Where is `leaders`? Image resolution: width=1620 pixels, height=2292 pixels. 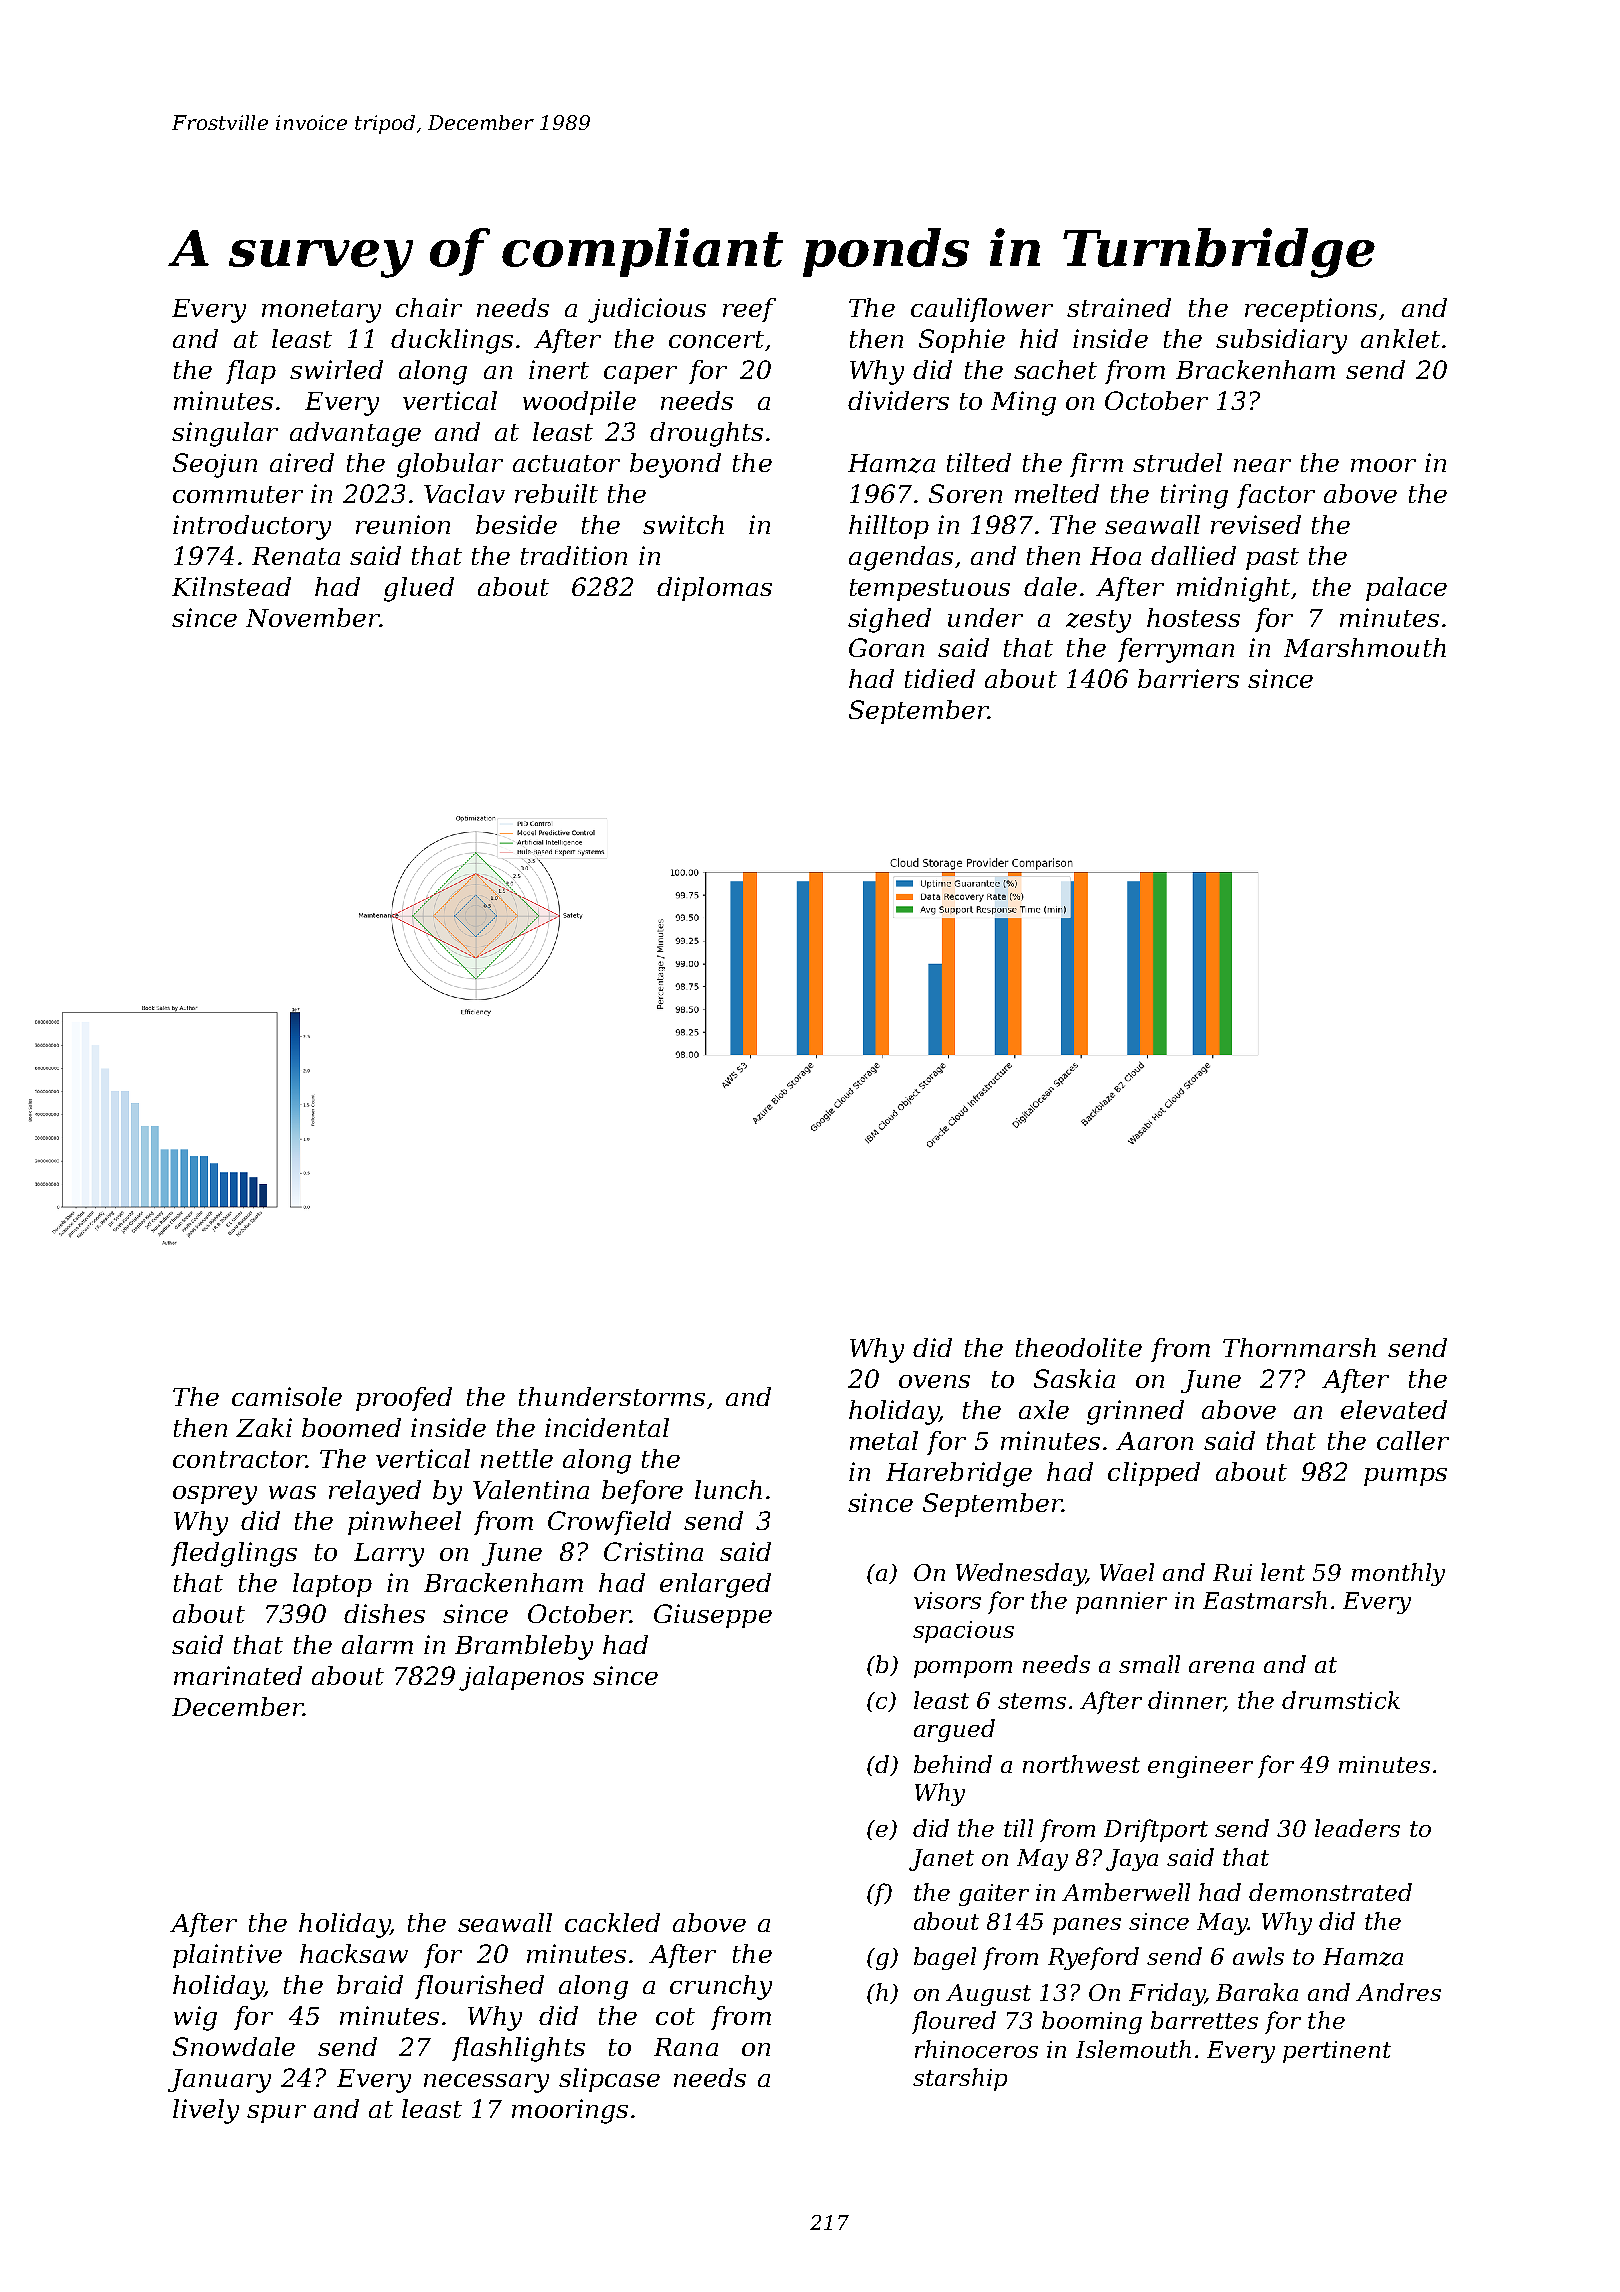 leaders is located at coordinates (1357, 1828).
